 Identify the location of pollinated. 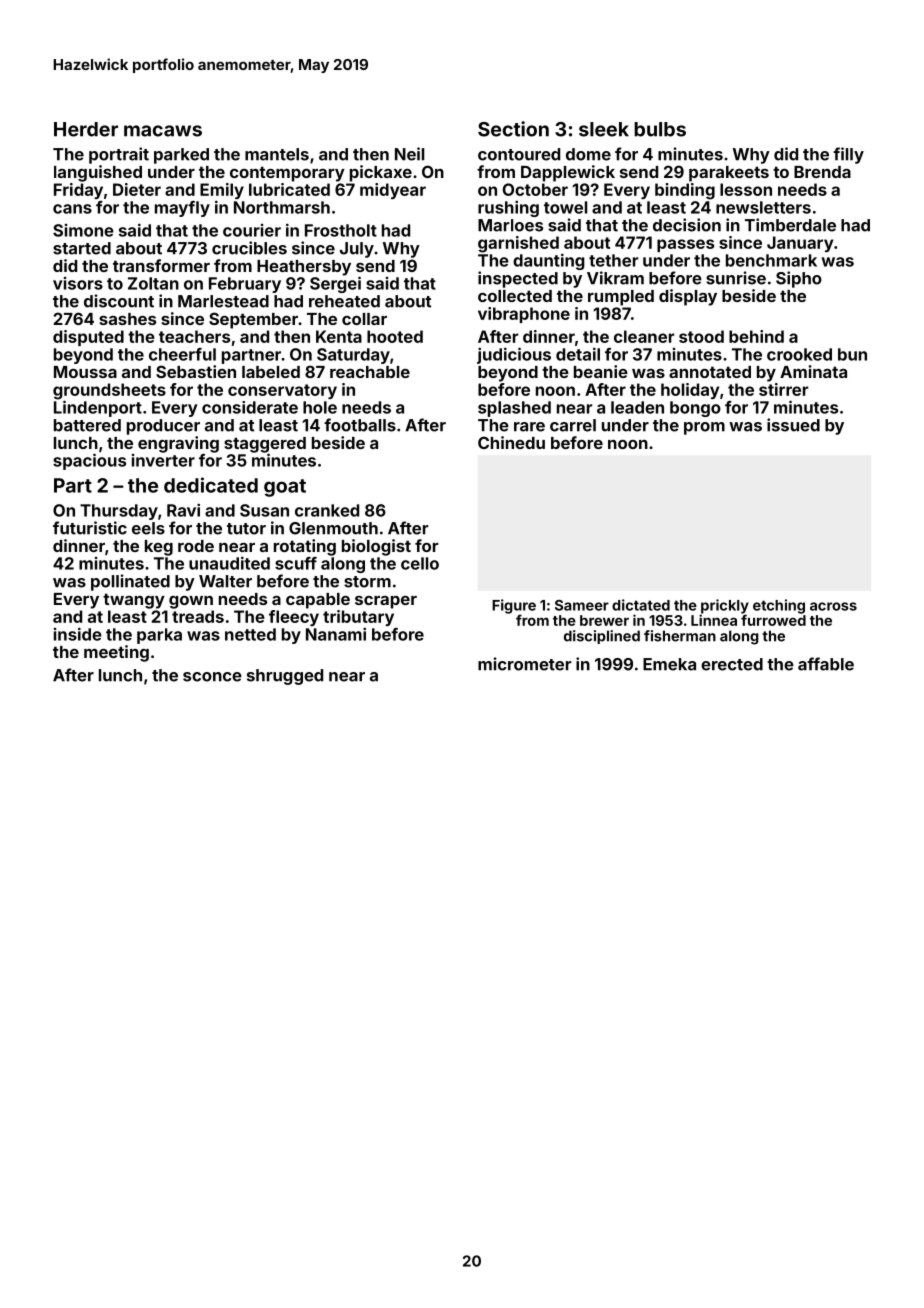
(130, 582).
